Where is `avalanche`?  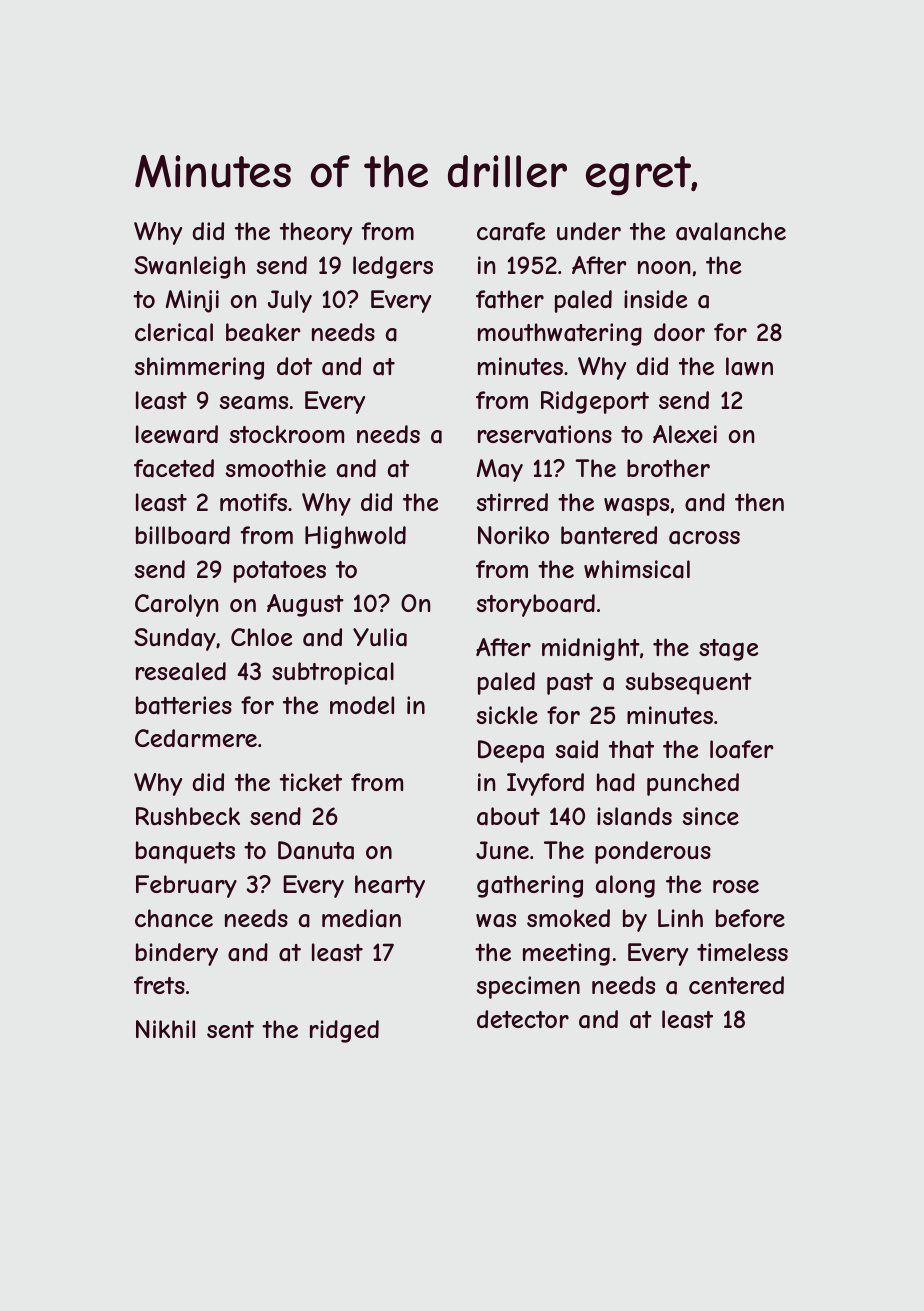
avalanche is located at coordinates (731, 231).
